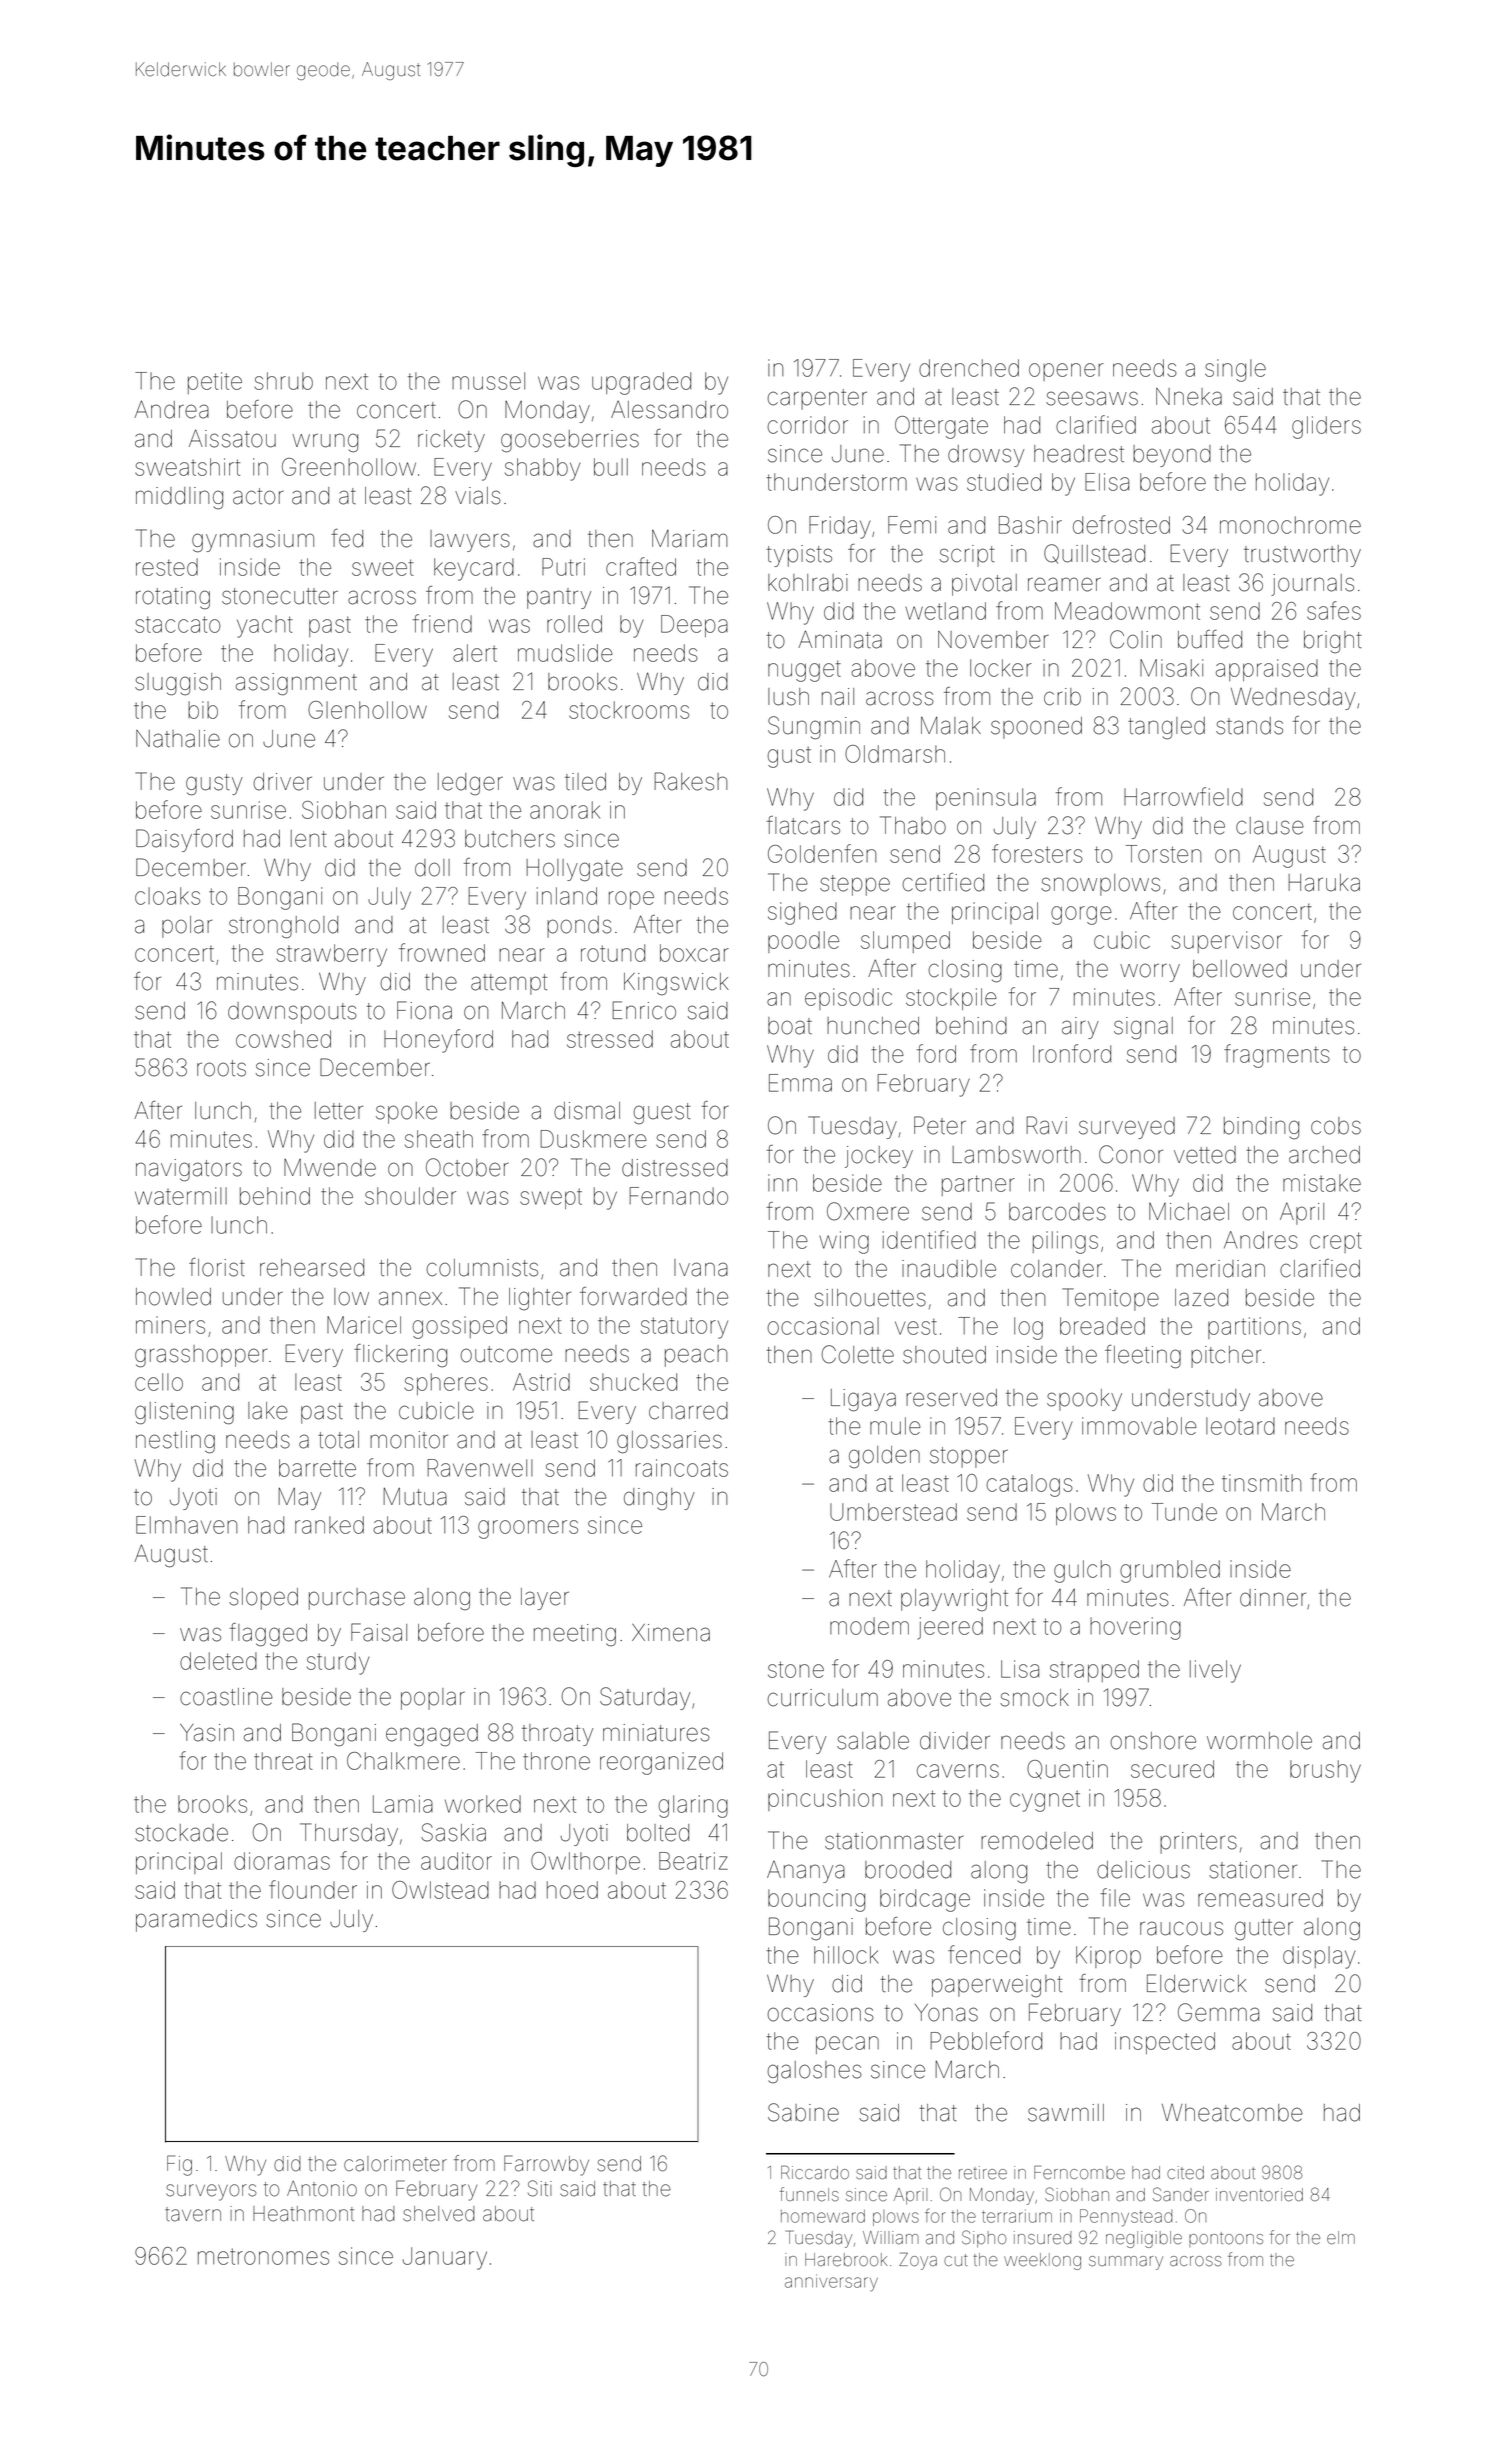 The width and height of the document is (1496, 2464). Describe the element at coordinates (684, 1328) in the document. I see `statutory` at that location.
